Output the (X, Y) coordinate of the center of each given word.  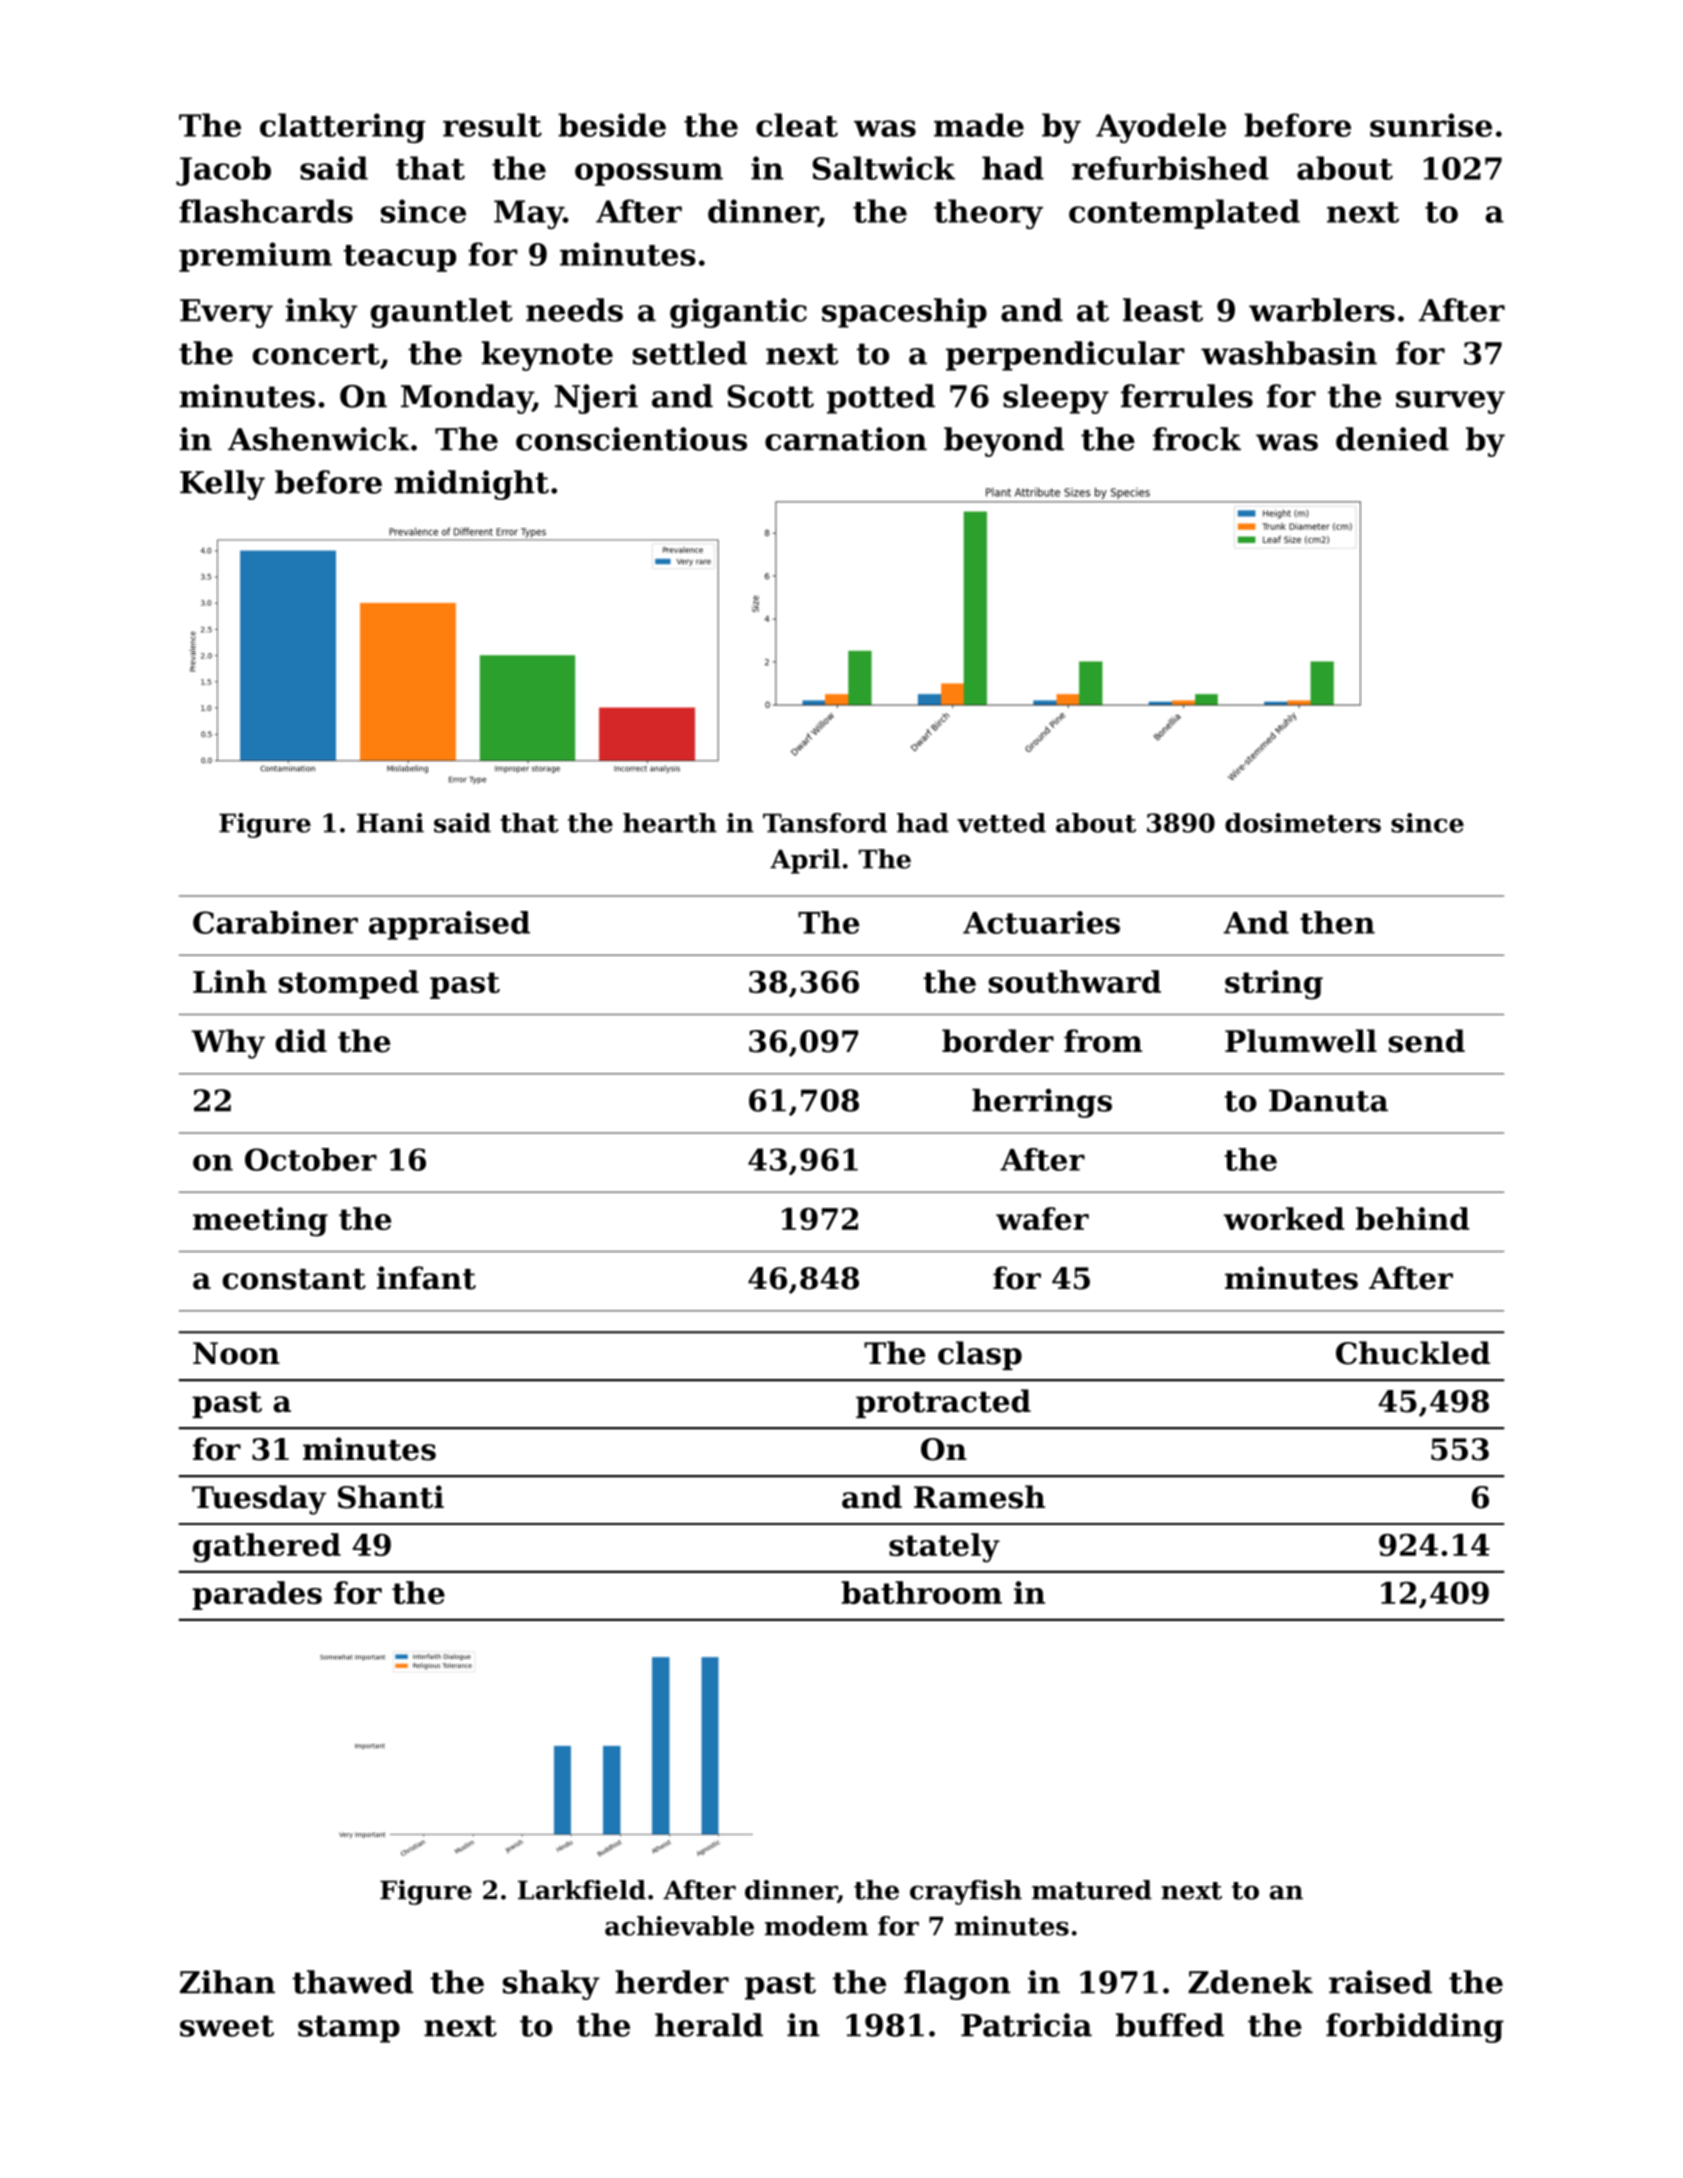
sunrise (1431, 125)
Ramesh (979, 1497)
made (979, 125)
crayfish (966, 1892)
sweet (227, 2026)
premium (255, 257)
